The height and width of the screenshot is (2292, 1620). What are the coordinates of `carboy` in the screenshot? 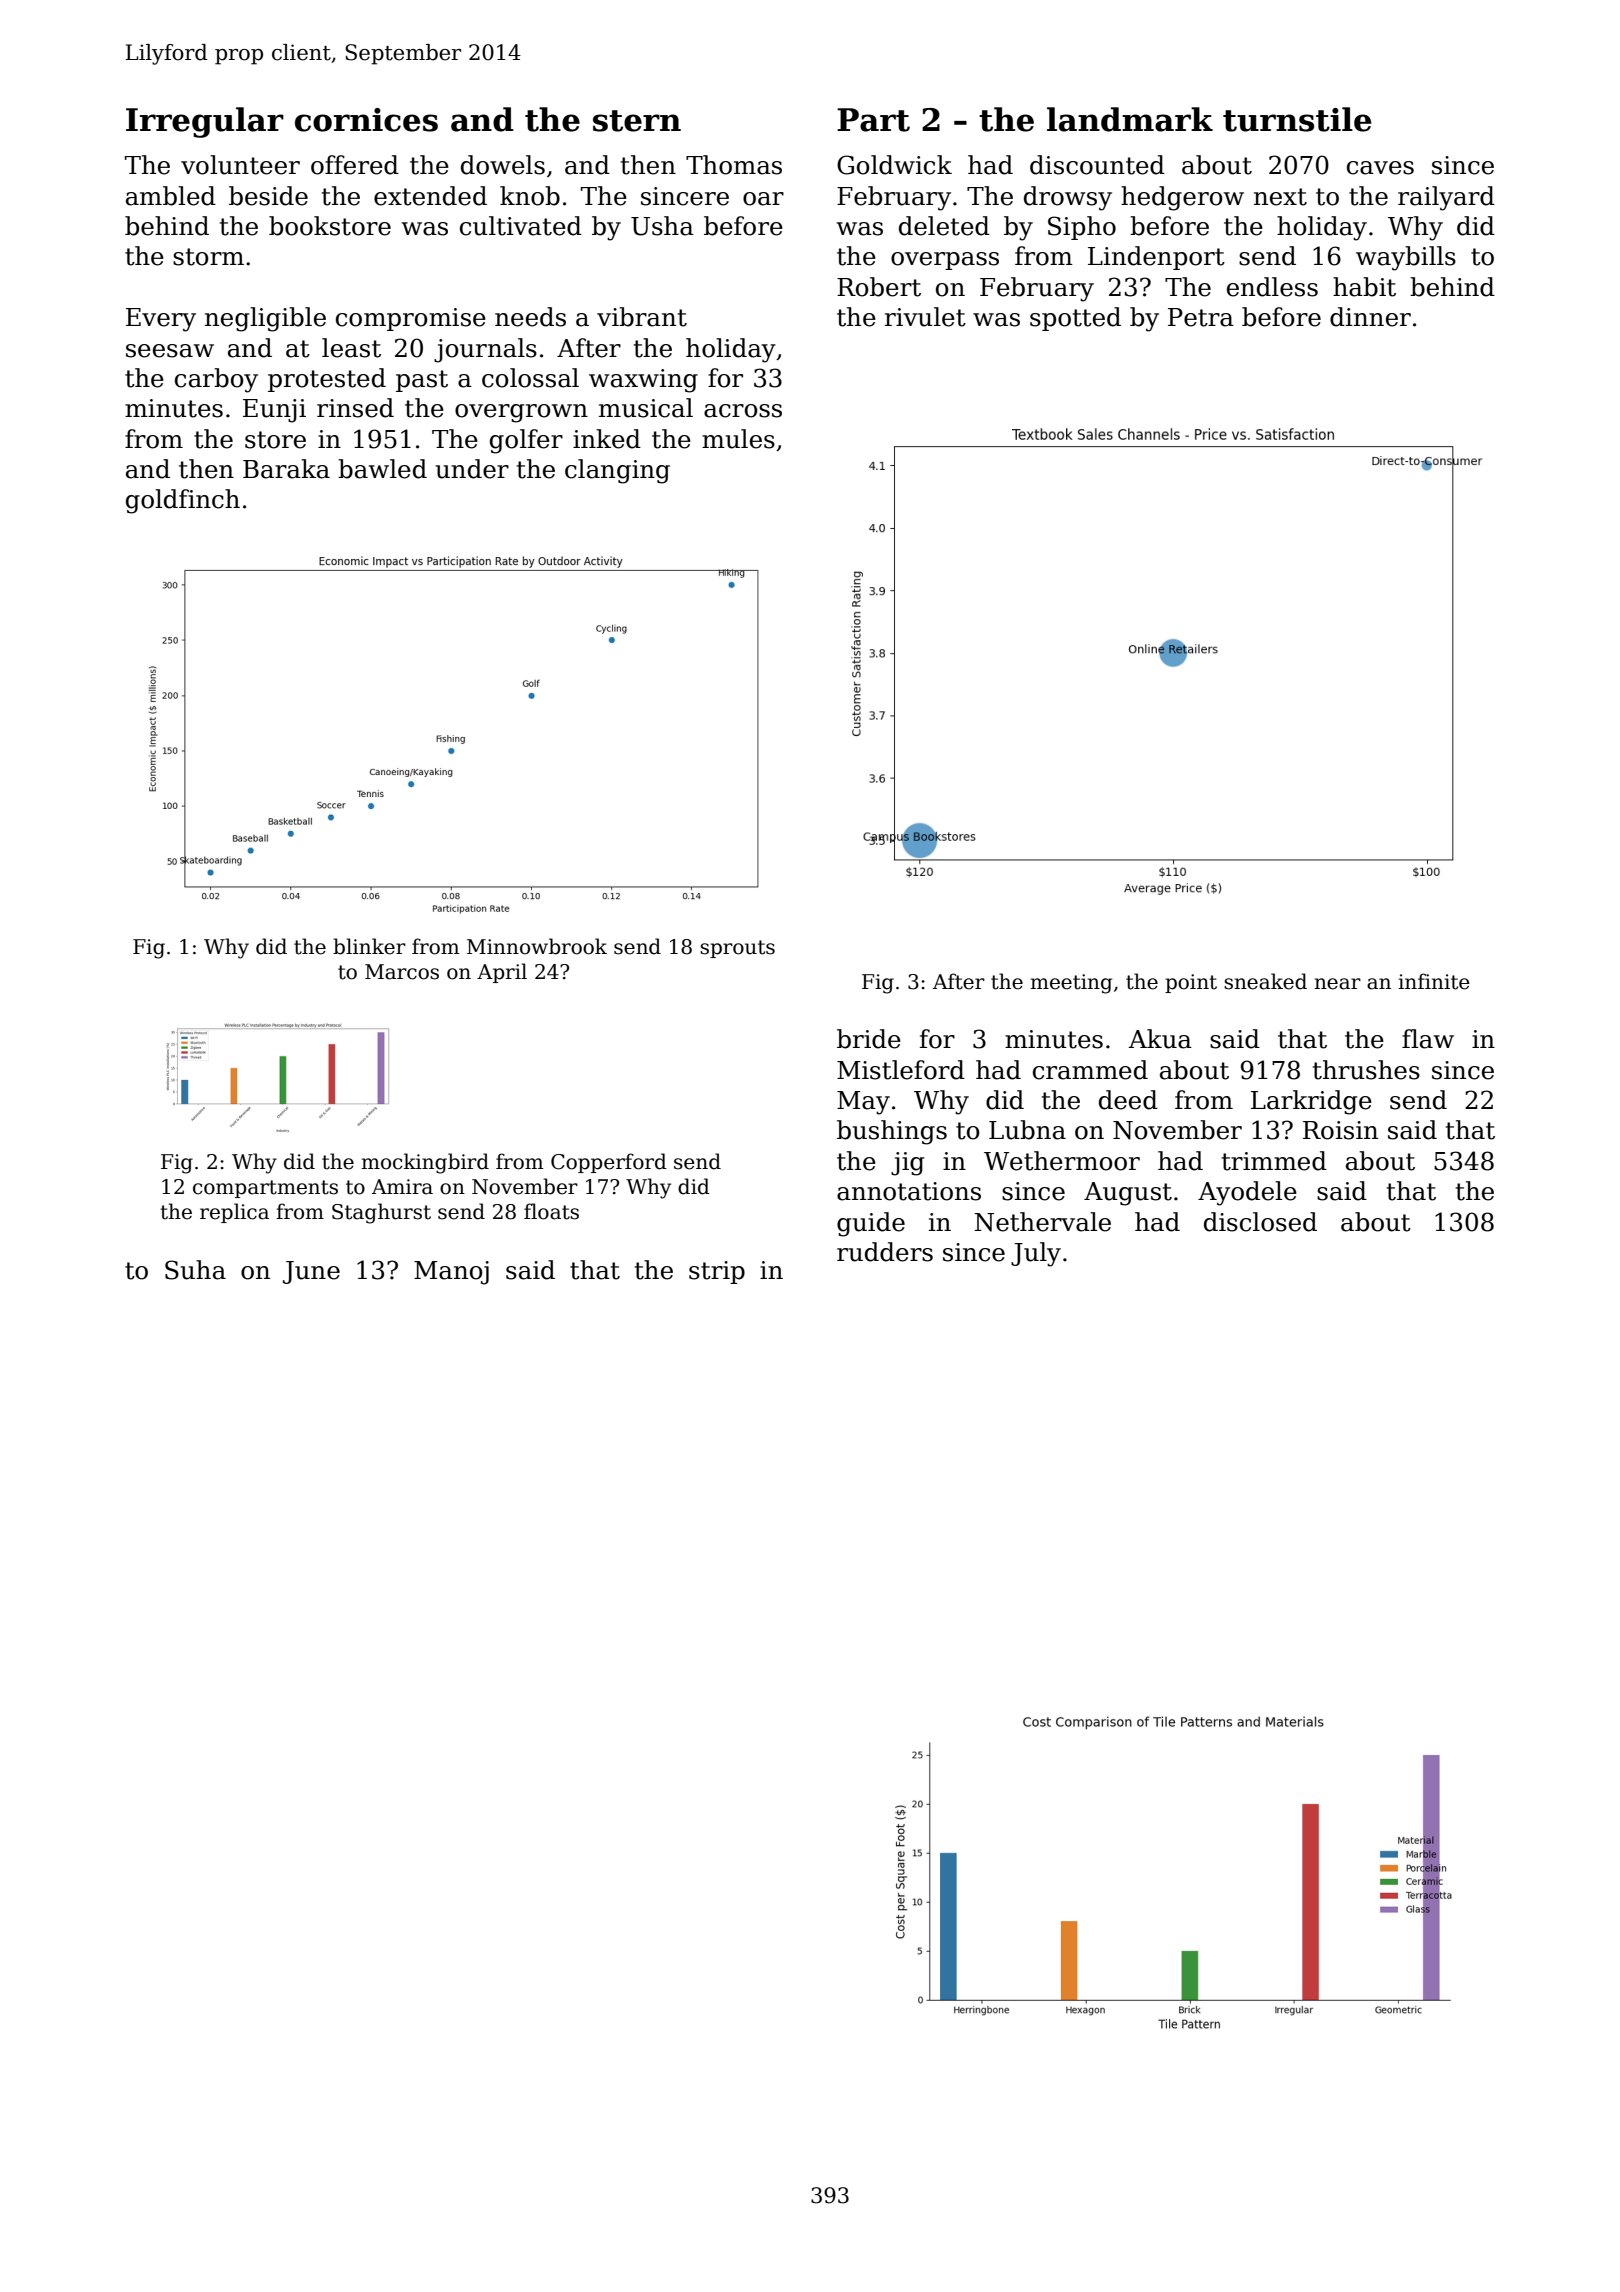 It's located at (216, 380).
